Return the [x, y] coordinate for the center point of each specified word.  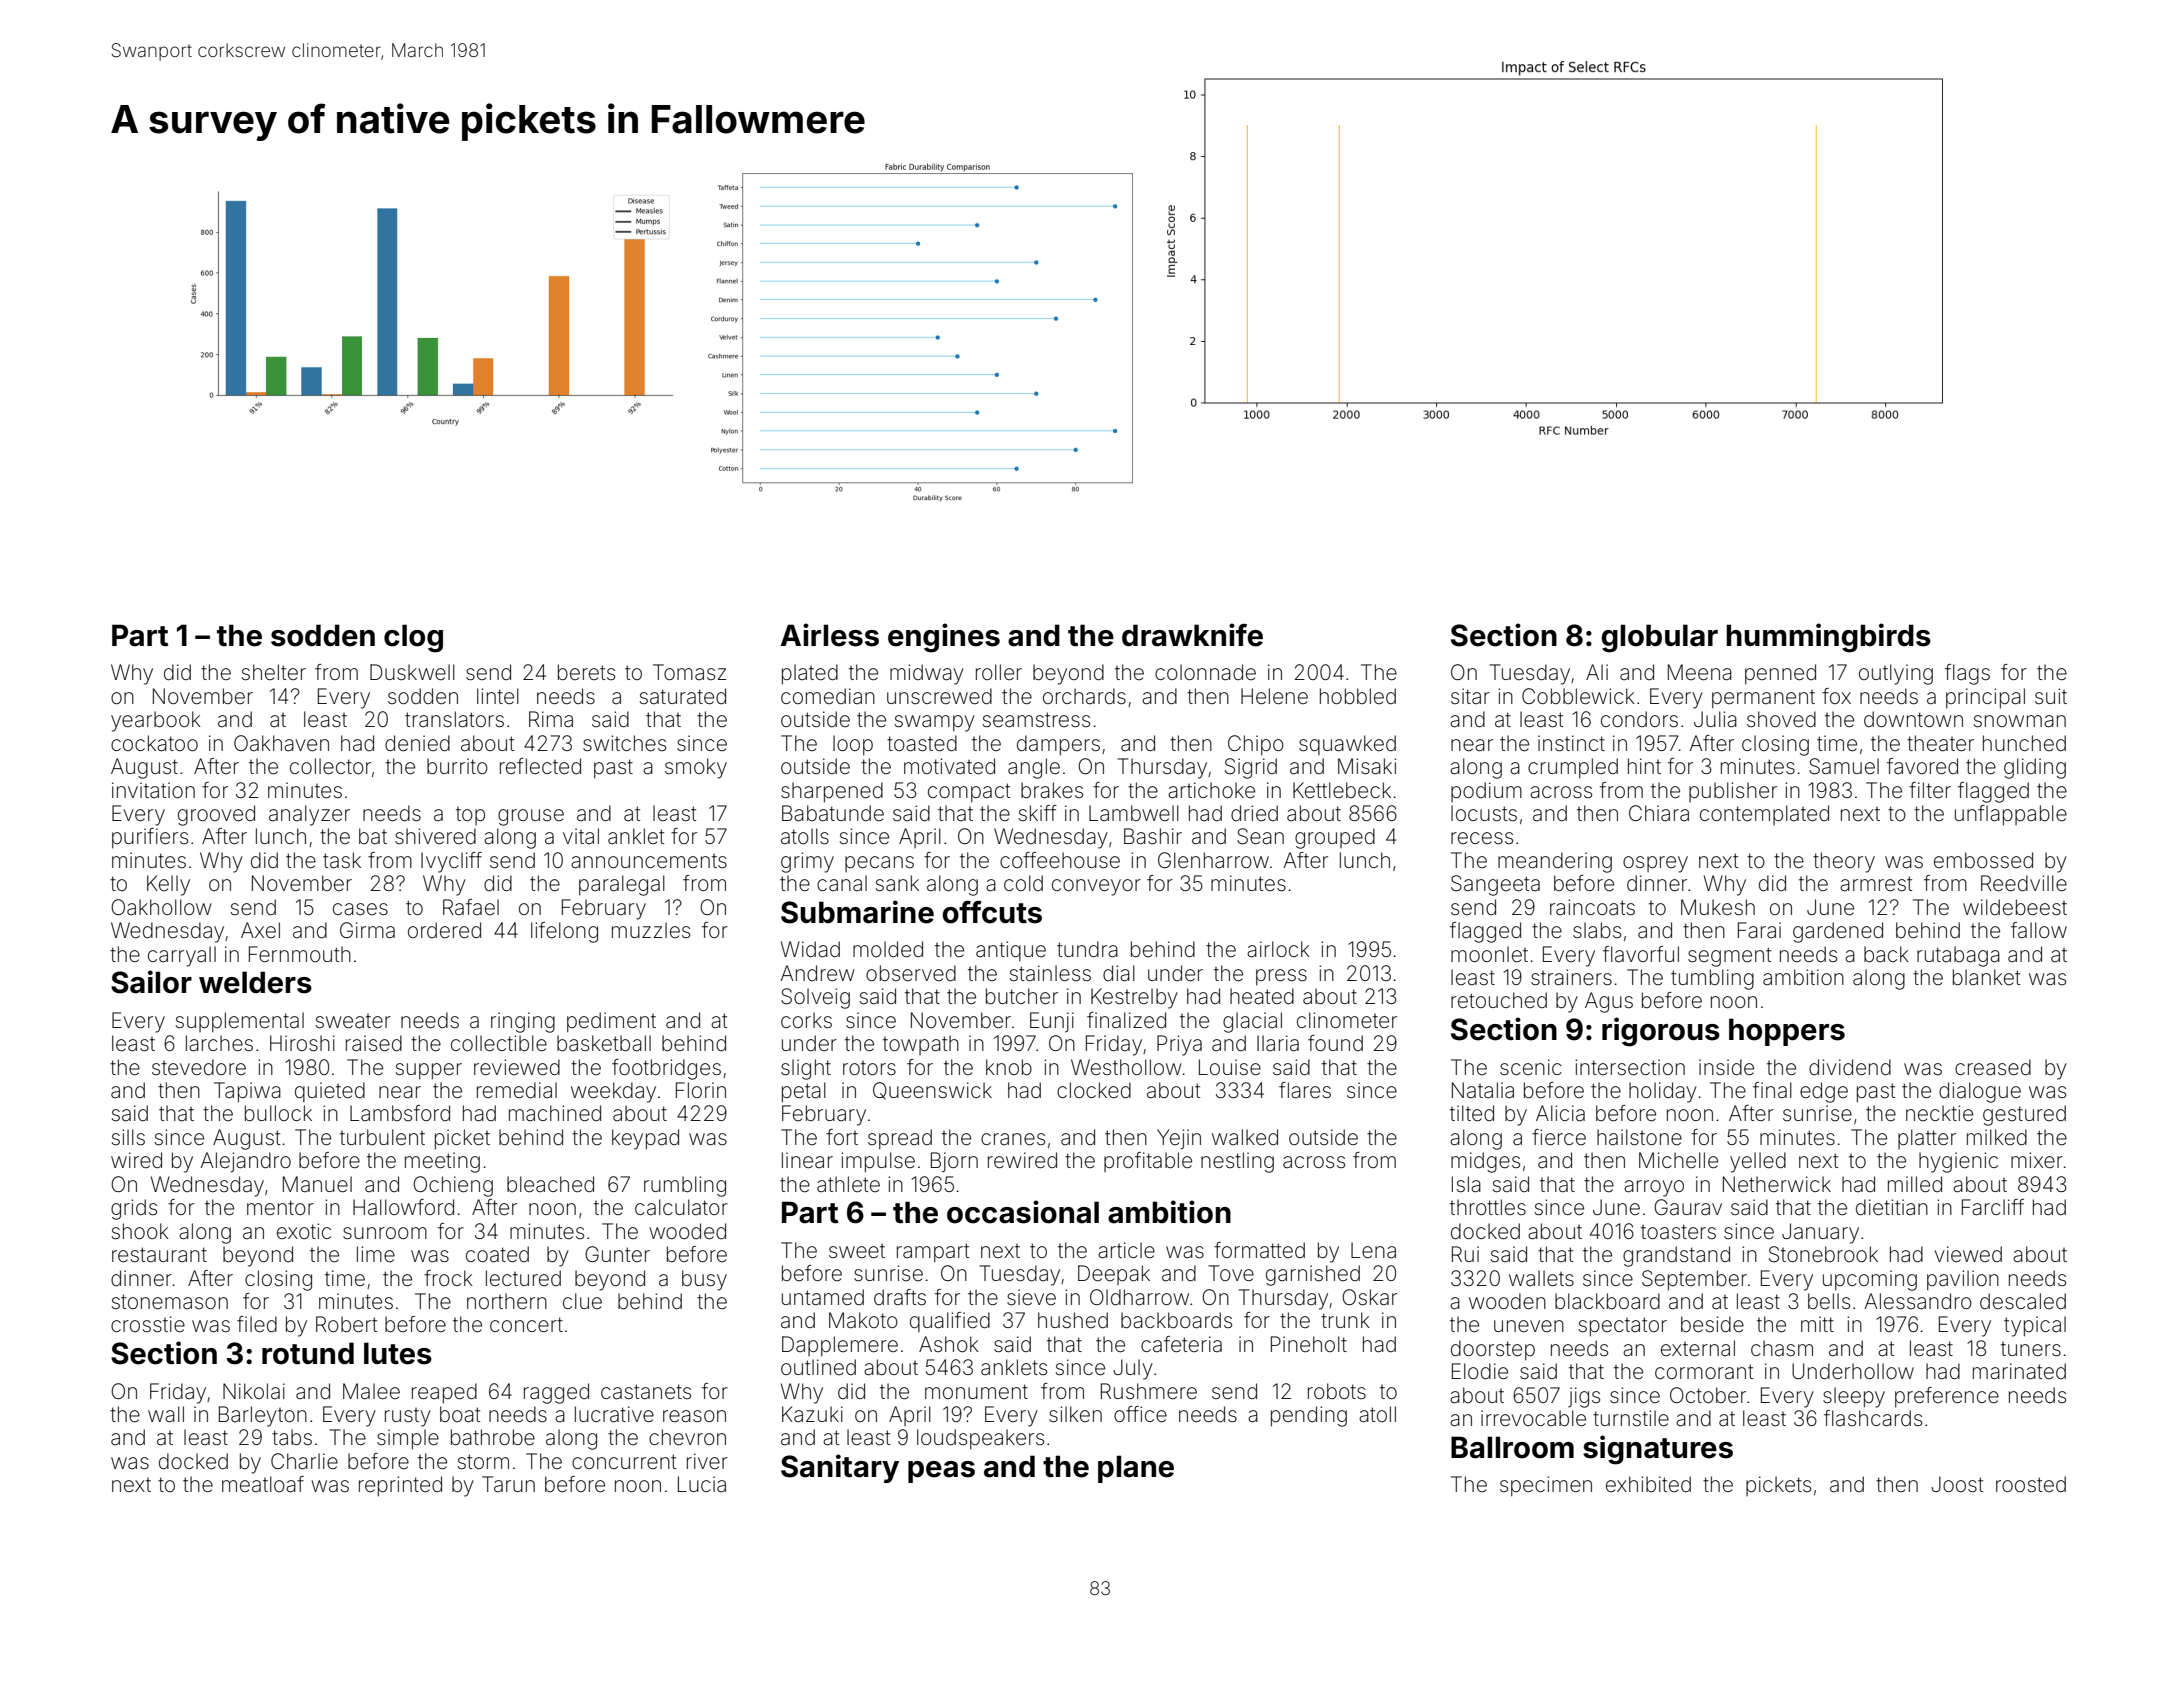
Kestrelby [1134, 998]
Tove [1231, 1273]
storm [483, 1461]
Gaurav [1688, 1207]
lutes [398, 1353]
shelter [274, 672]
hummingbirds [1828, 638]
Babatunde [833, 813]
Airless [830, 635]
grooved [216, 815]
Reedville [2024, 883]
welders [255, 982]
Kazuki [812, 1414]
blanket [1987, 977]
